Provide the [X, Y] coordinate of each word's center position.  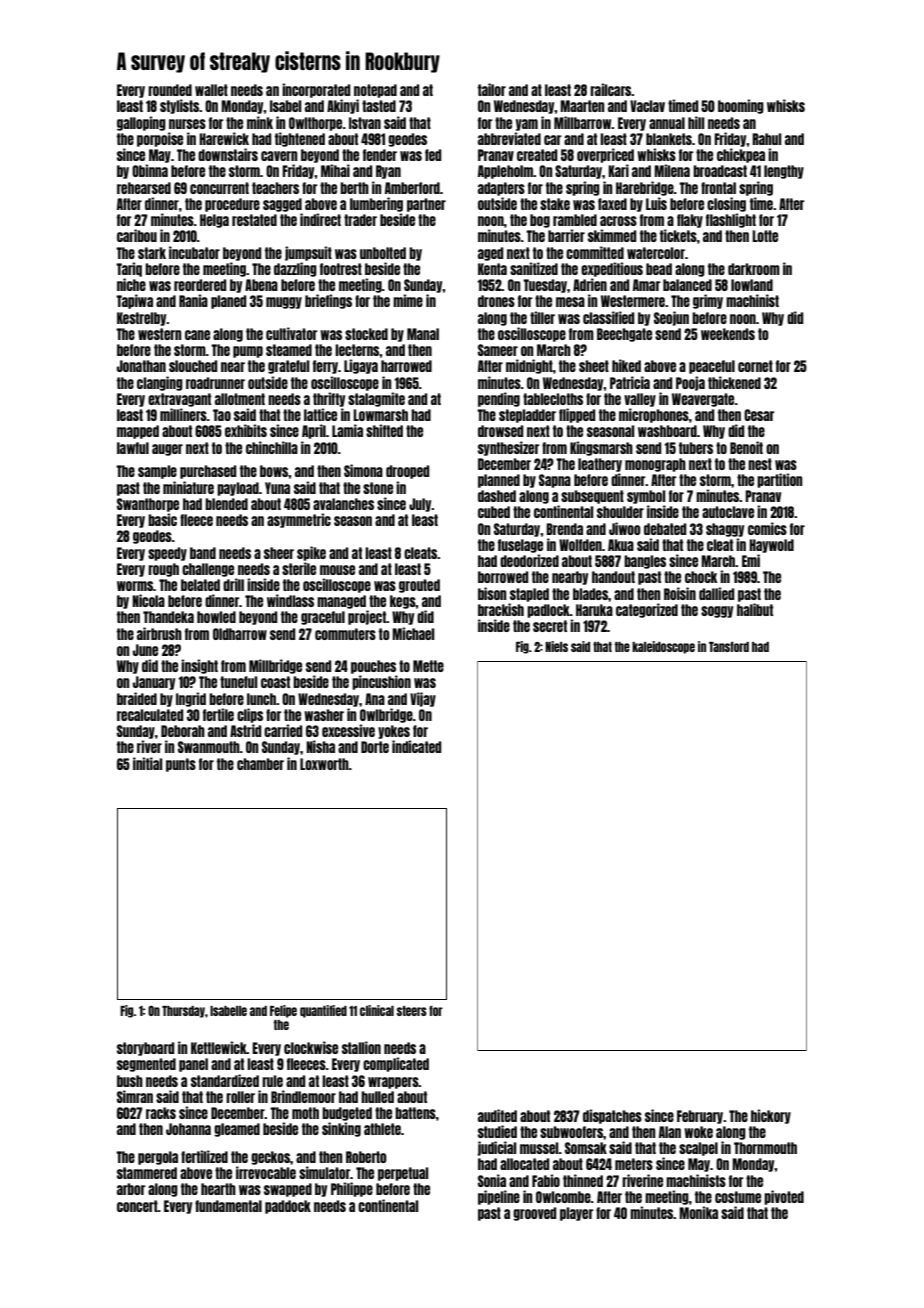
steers [412, 1011]
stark [152, 253]
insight [199, 666]
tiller [542, 317]
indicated [416, 746]
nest [760, 464]
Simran [135, 1096]
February [700, 1117]
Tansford [729, 646]
